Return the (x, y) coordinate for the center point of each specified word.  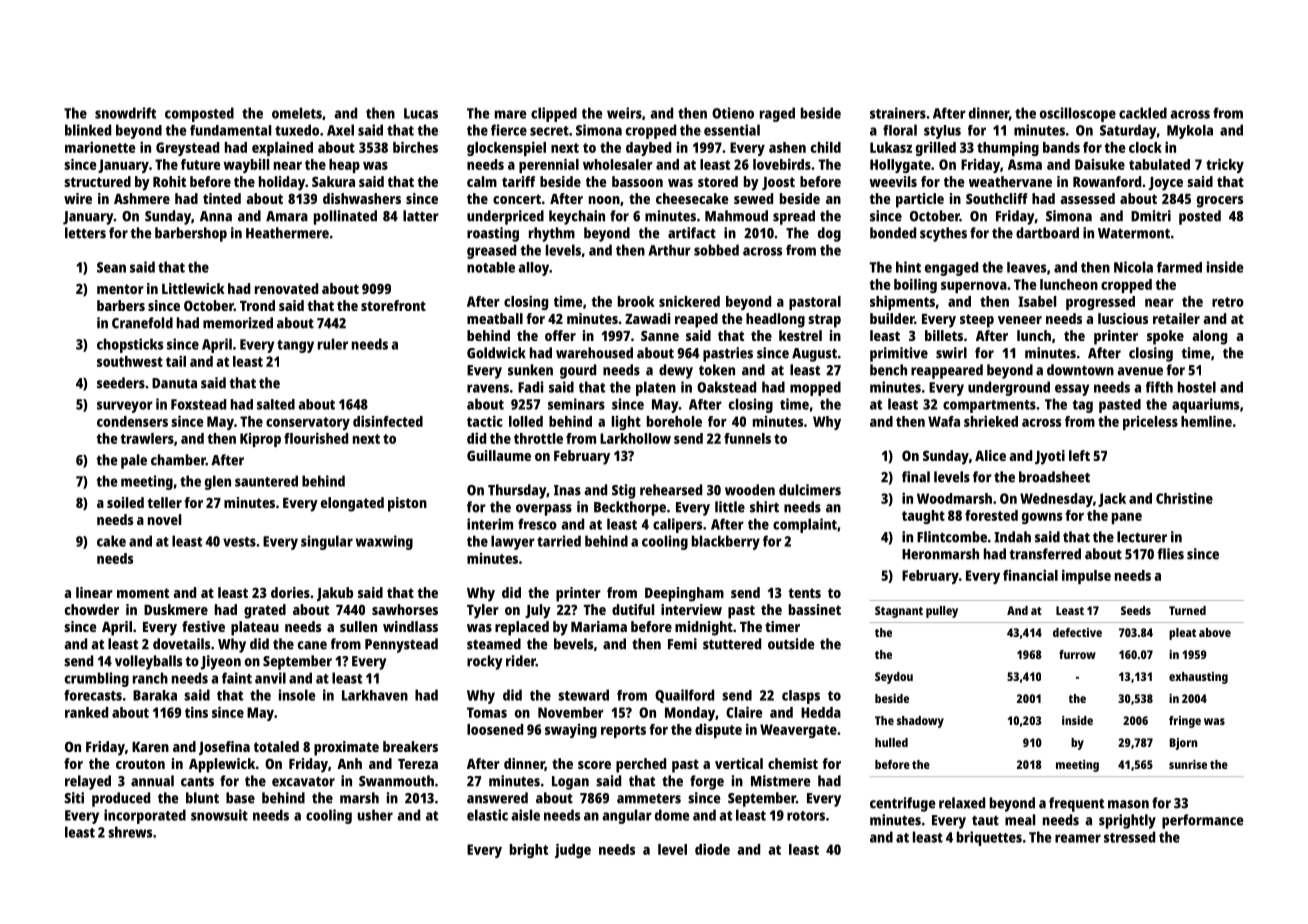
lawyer (513, 542)
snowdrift (125, 113)
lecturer (1142, 537)
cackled (1143, 113)
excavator (303, 782)
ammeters (649, 799)
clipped (554, 114)
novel (164, 519)
